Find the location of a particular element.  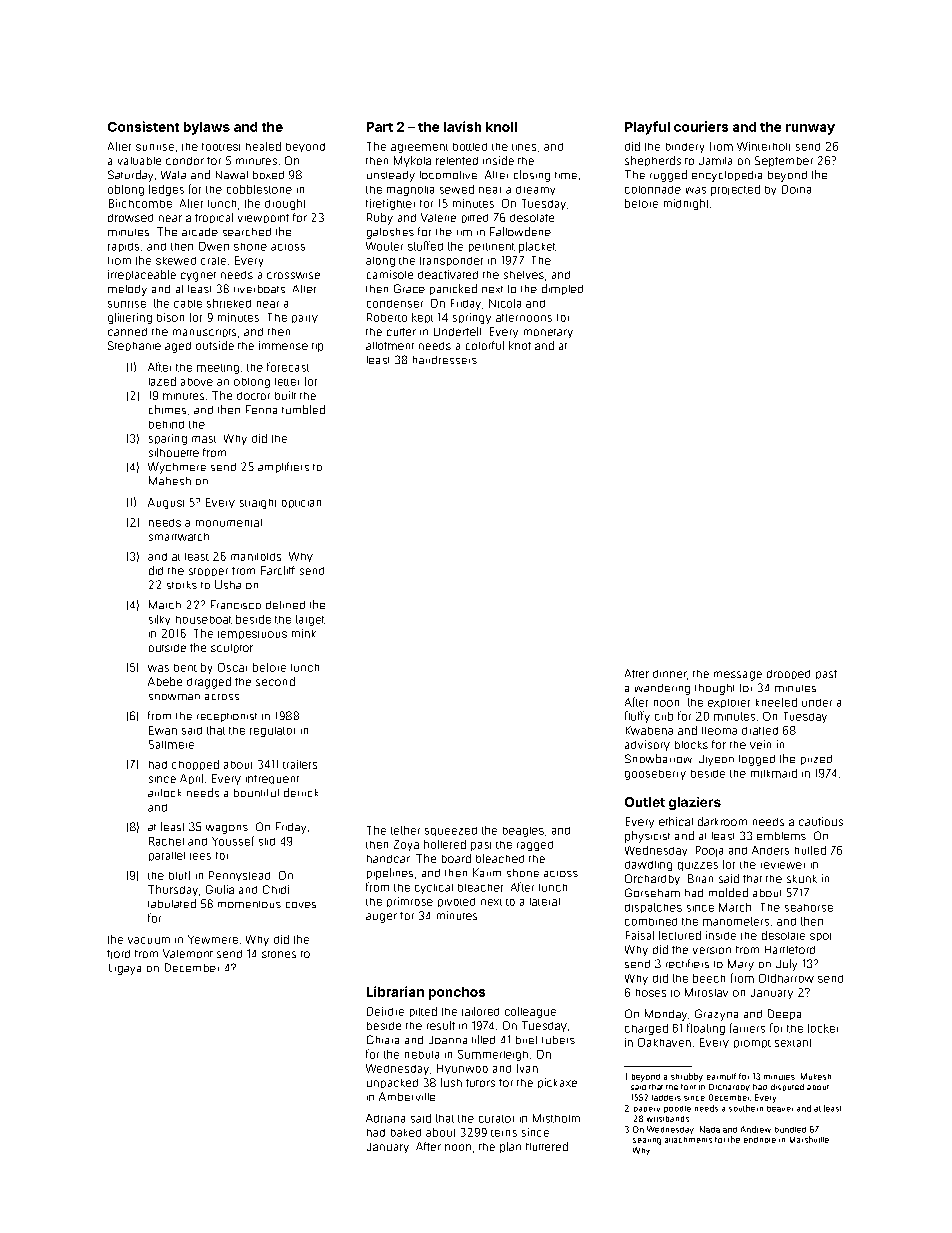

Oldharrow is located at coordinates (786, 978).
